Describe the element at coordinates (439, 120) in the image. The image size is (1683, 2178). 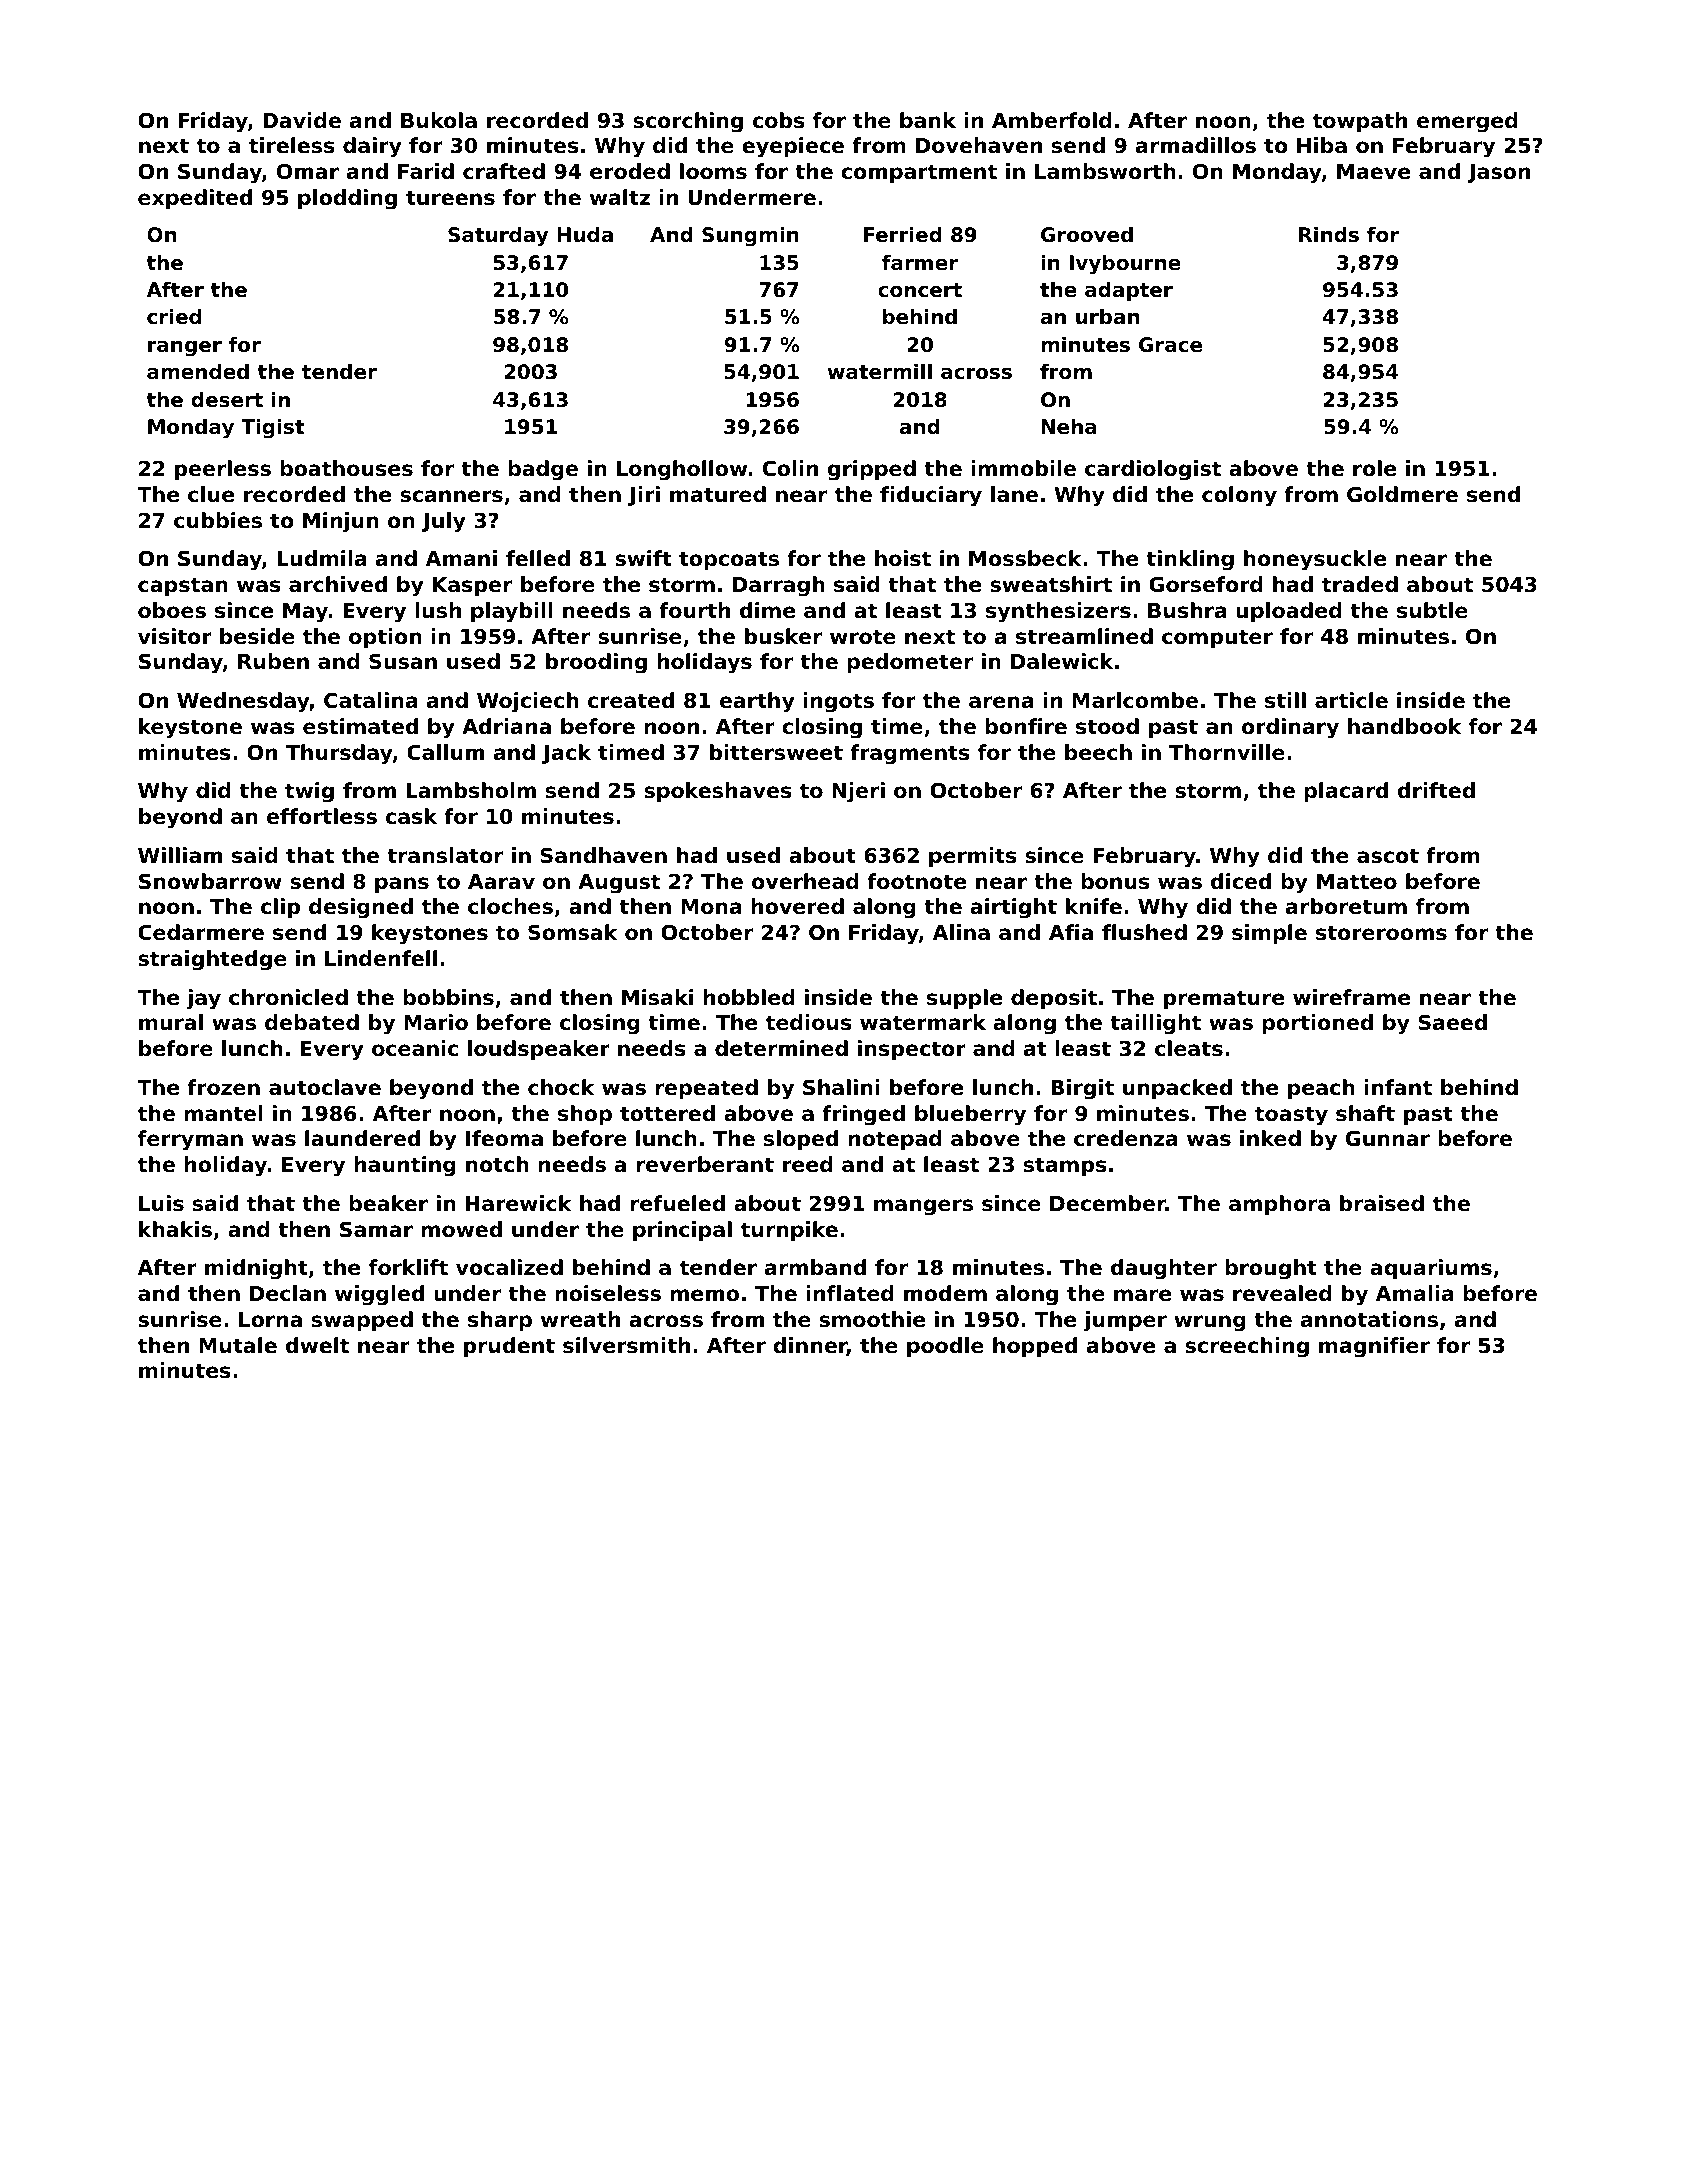
I see `Bukola` at that location.
